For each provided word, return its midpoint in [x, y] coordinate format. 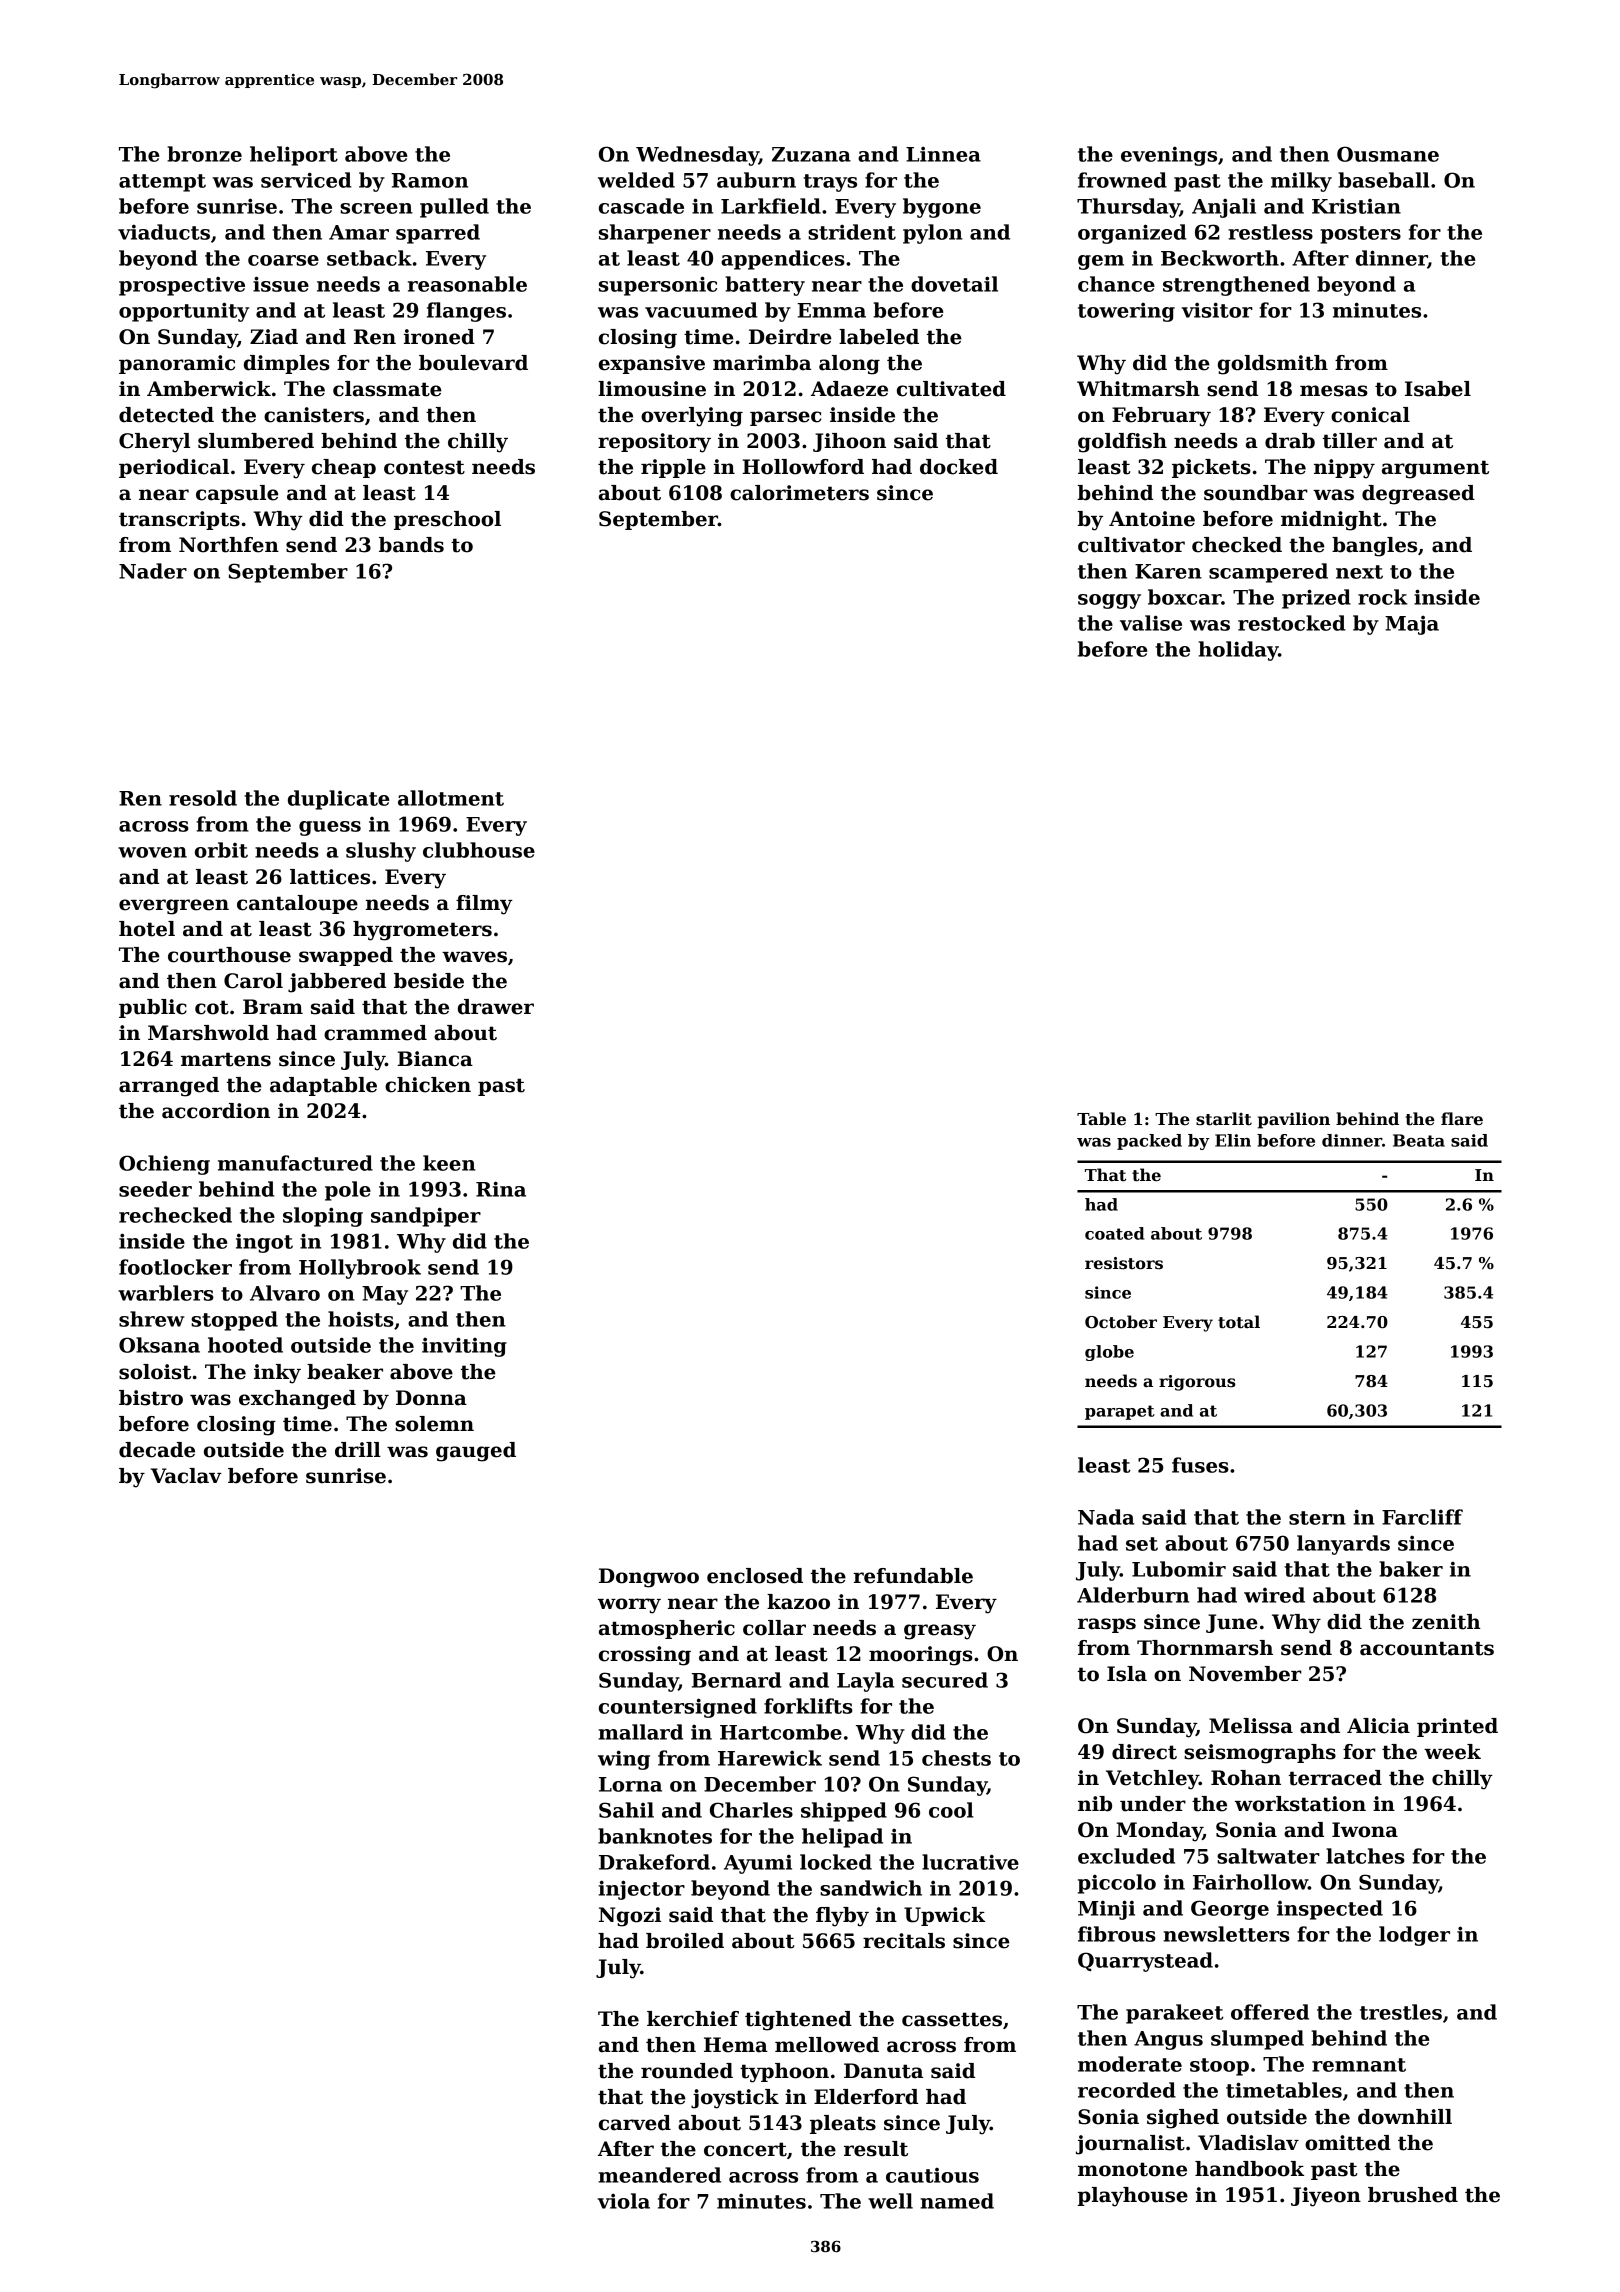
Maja [1412, 625]
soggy [1109, 601]
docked [959, 467]
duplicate [339, 800]
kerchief [693, 2019]
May [385, 1295]
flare [1462, 1119]
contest [424, 467]
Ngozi [630, 1917]
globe [1109, 1353]
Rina [501, 1189]
